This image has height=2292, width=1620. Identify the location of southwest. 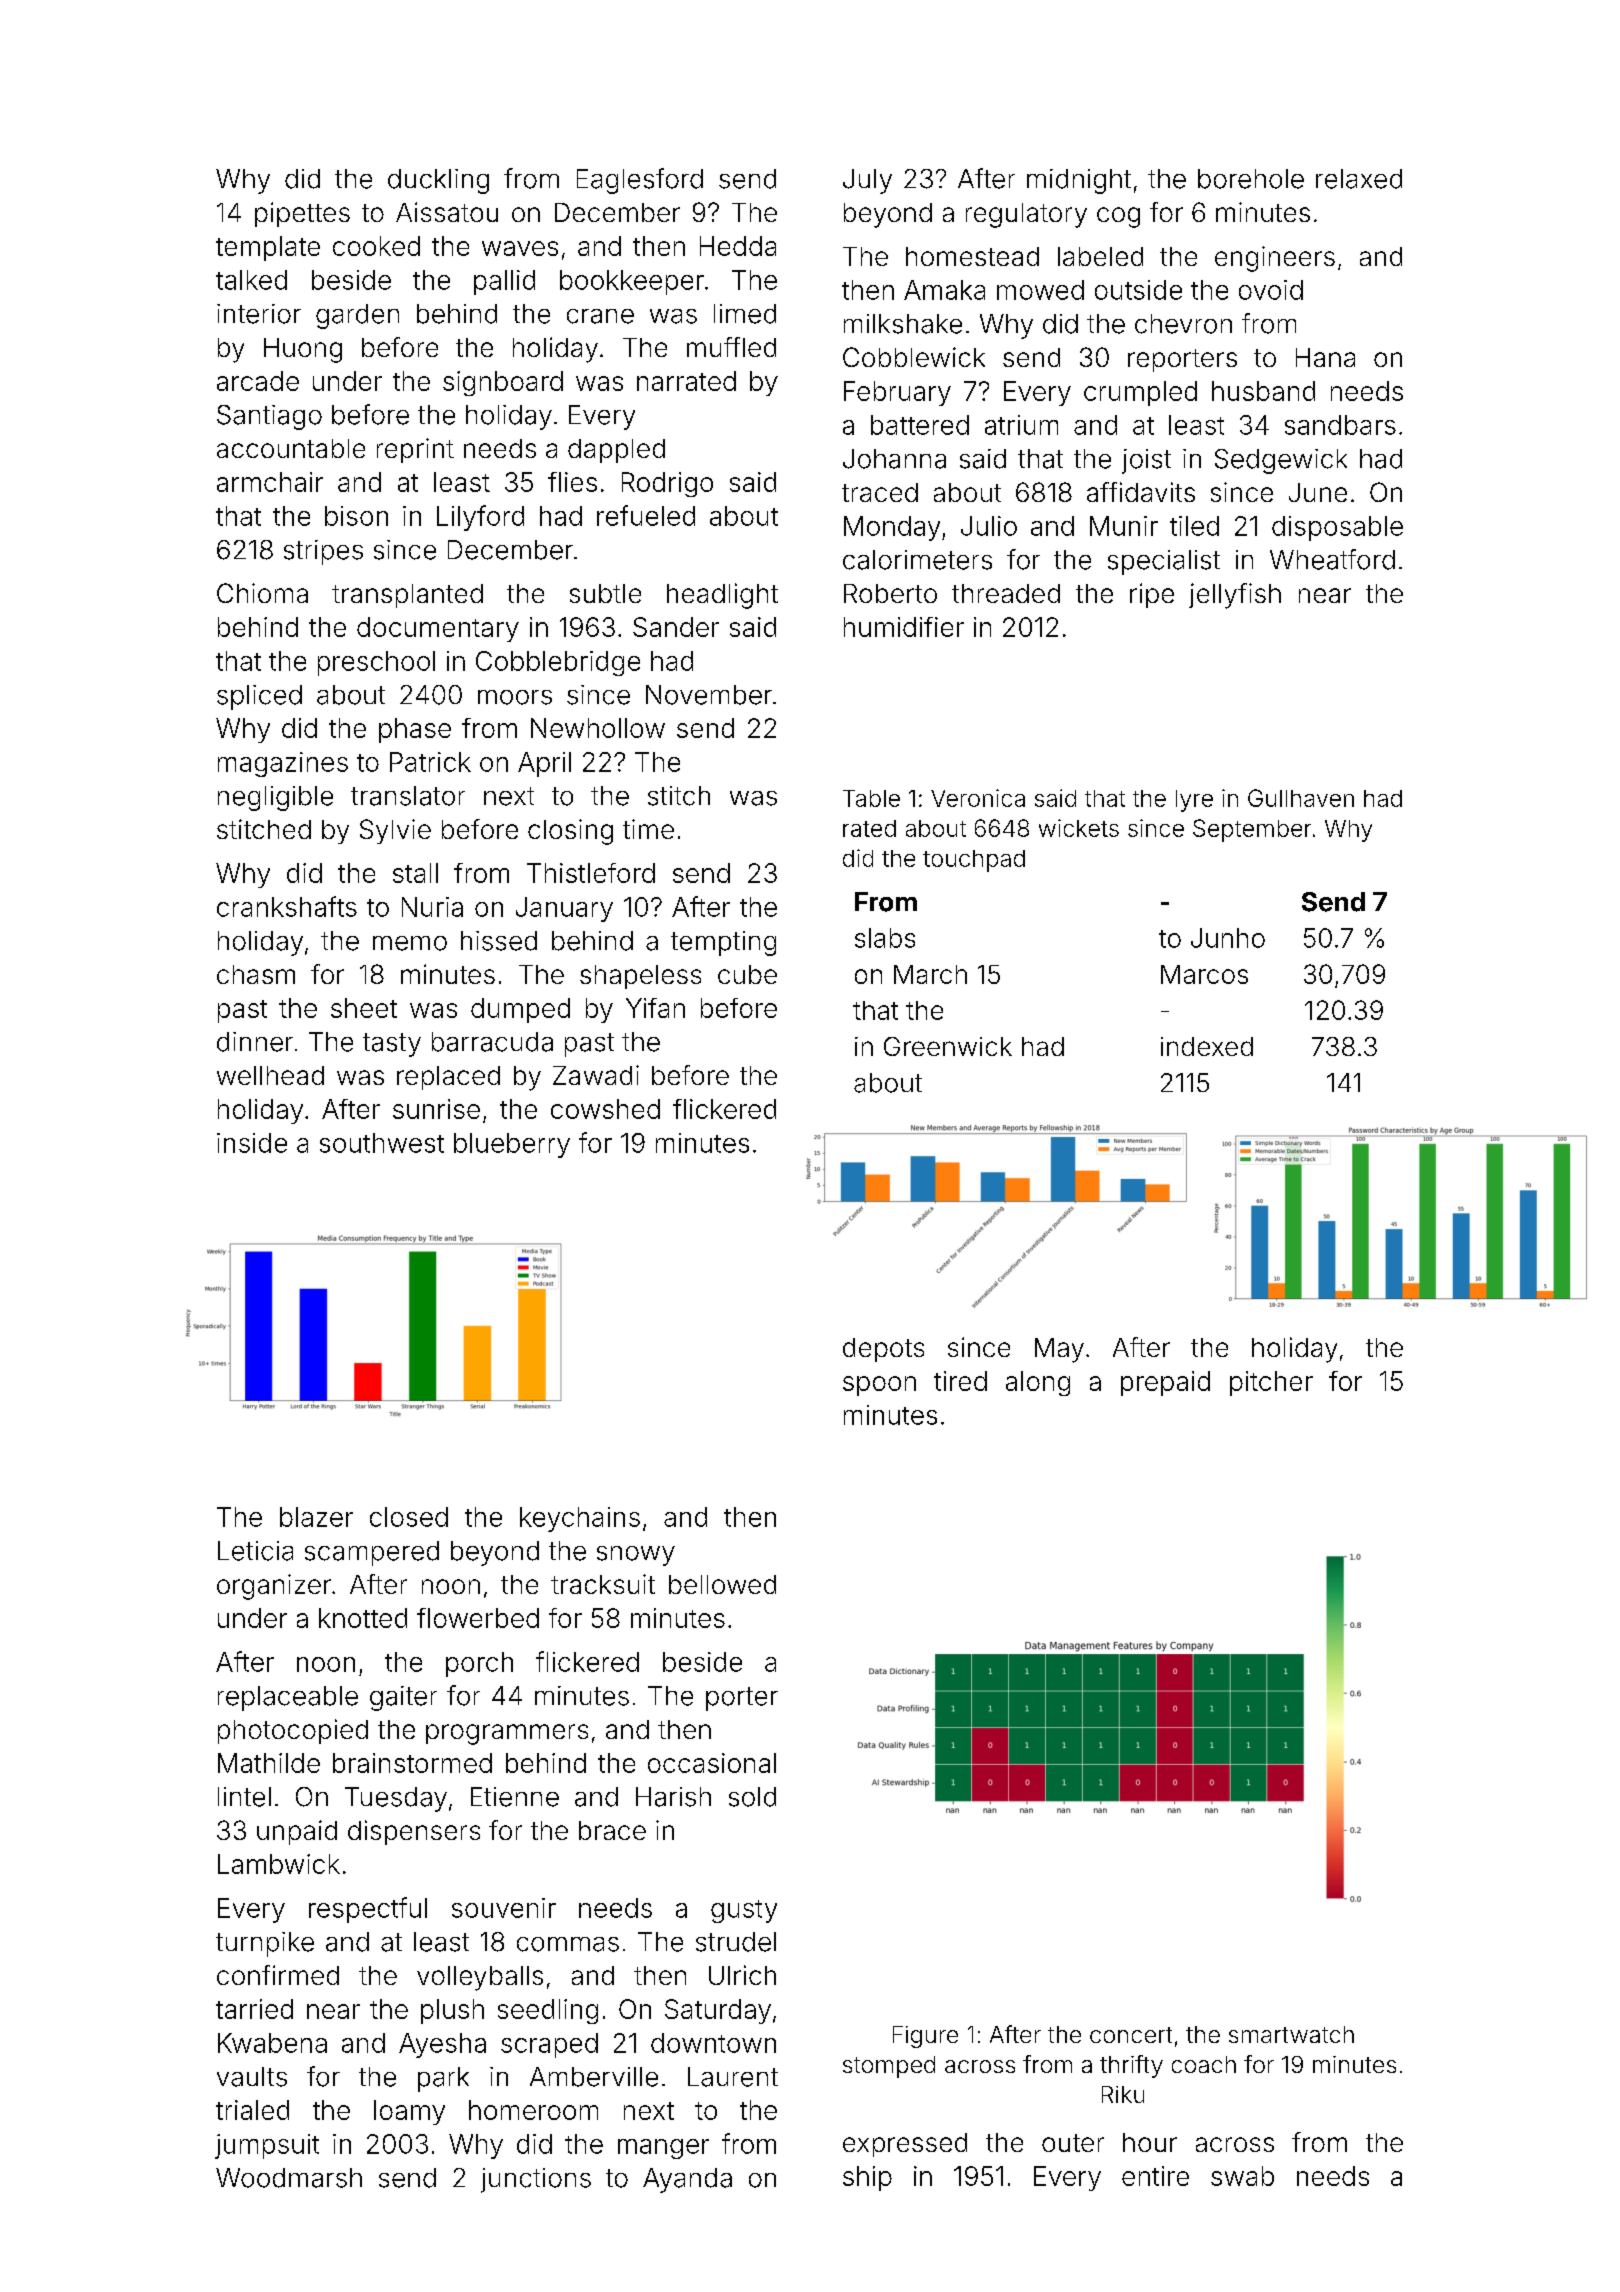
(382, 1143).
